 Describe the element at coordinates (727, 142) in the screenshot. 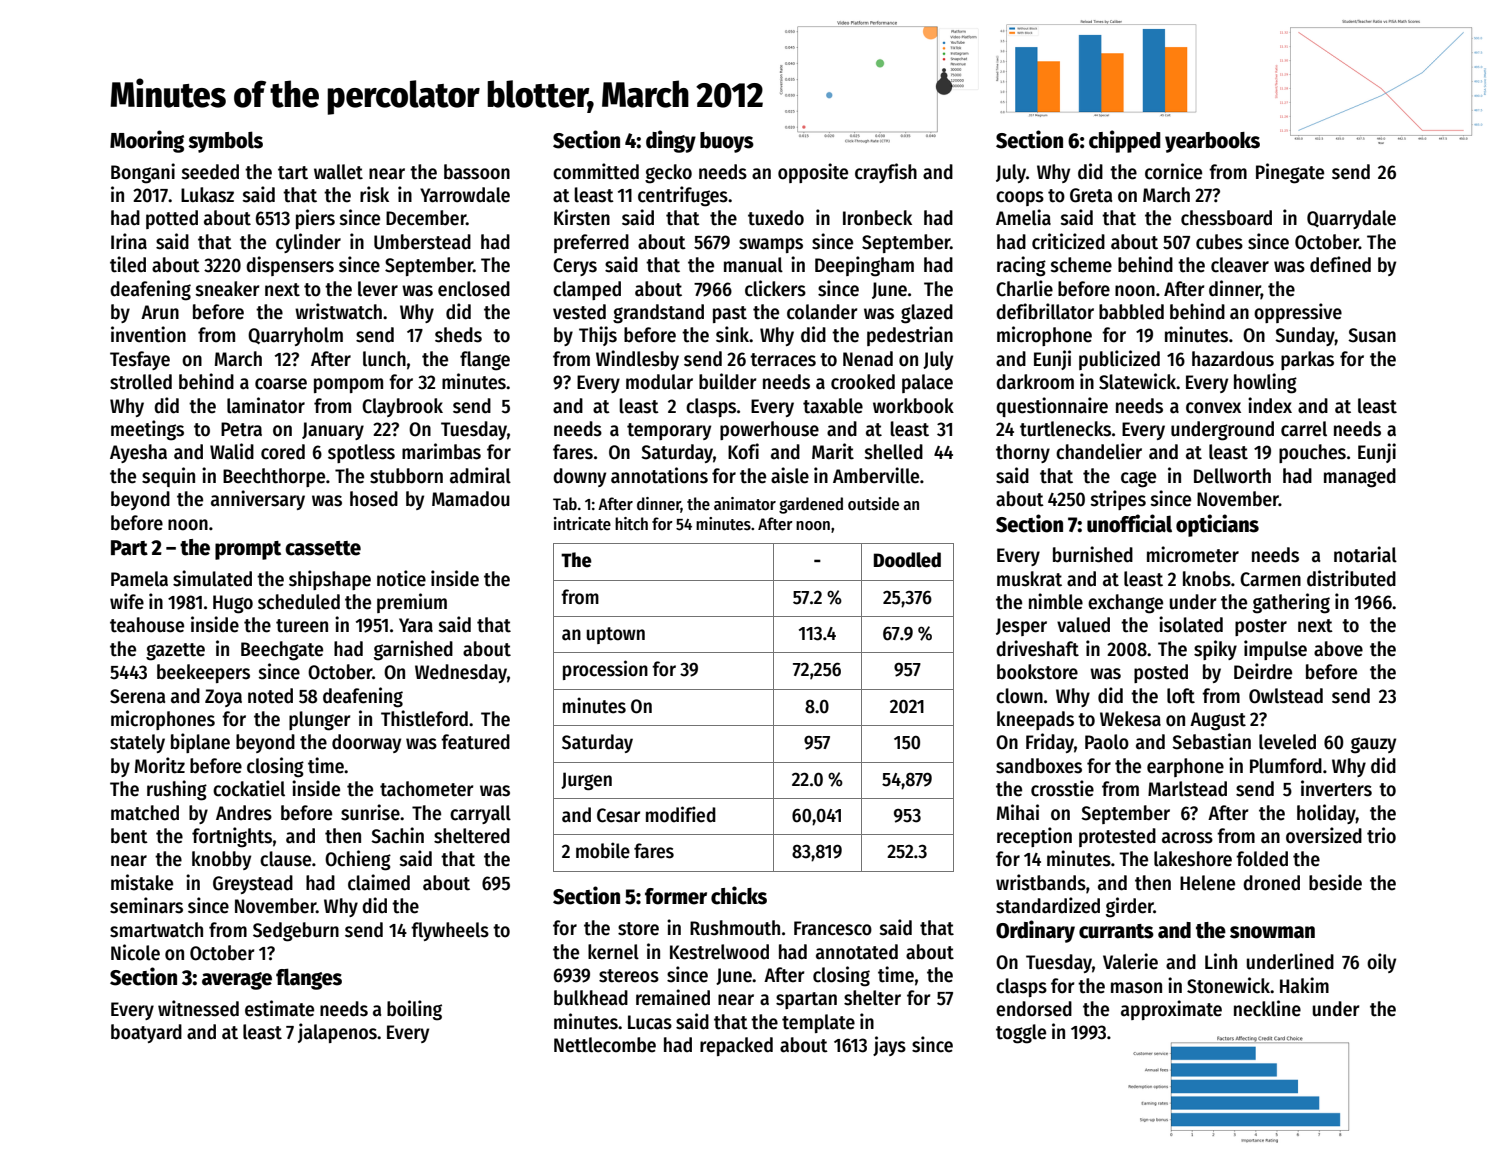

I see `buoys` at that location.
